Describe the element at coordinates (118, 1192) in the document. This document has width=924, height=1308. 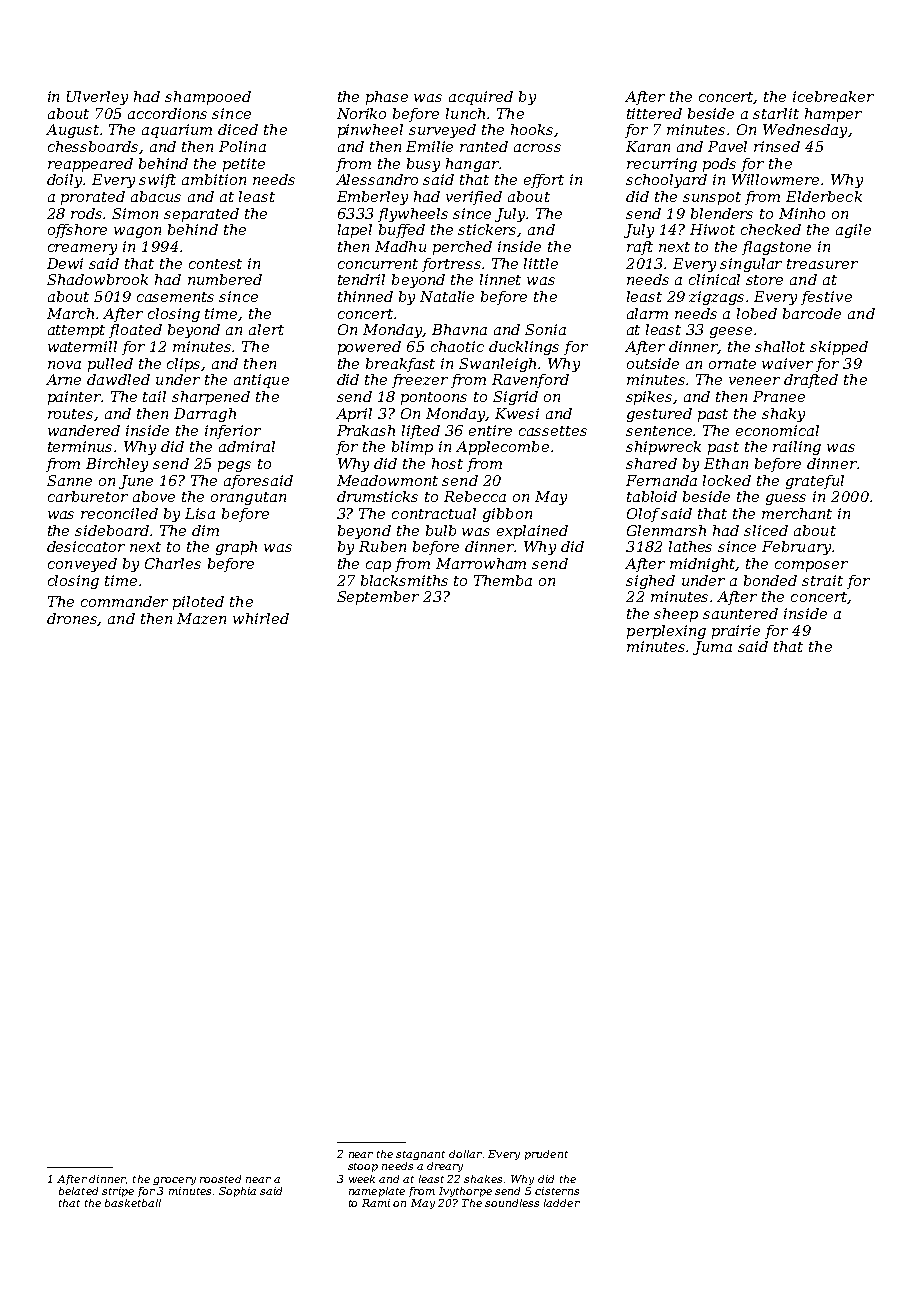
I see `stripe` at that location.
